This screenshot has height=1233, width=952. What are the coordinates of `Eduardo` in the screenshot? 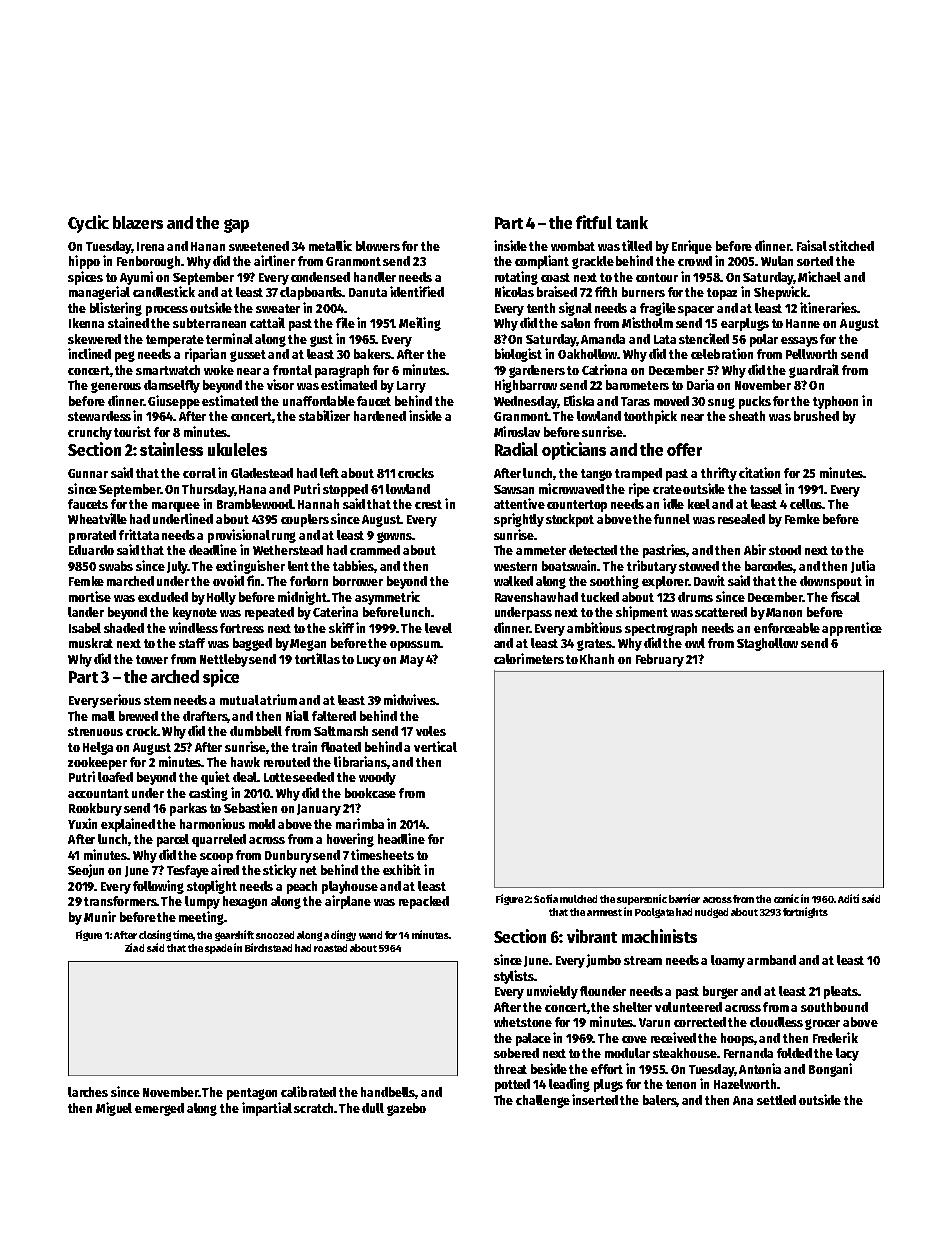 It's located at (91, 550).
